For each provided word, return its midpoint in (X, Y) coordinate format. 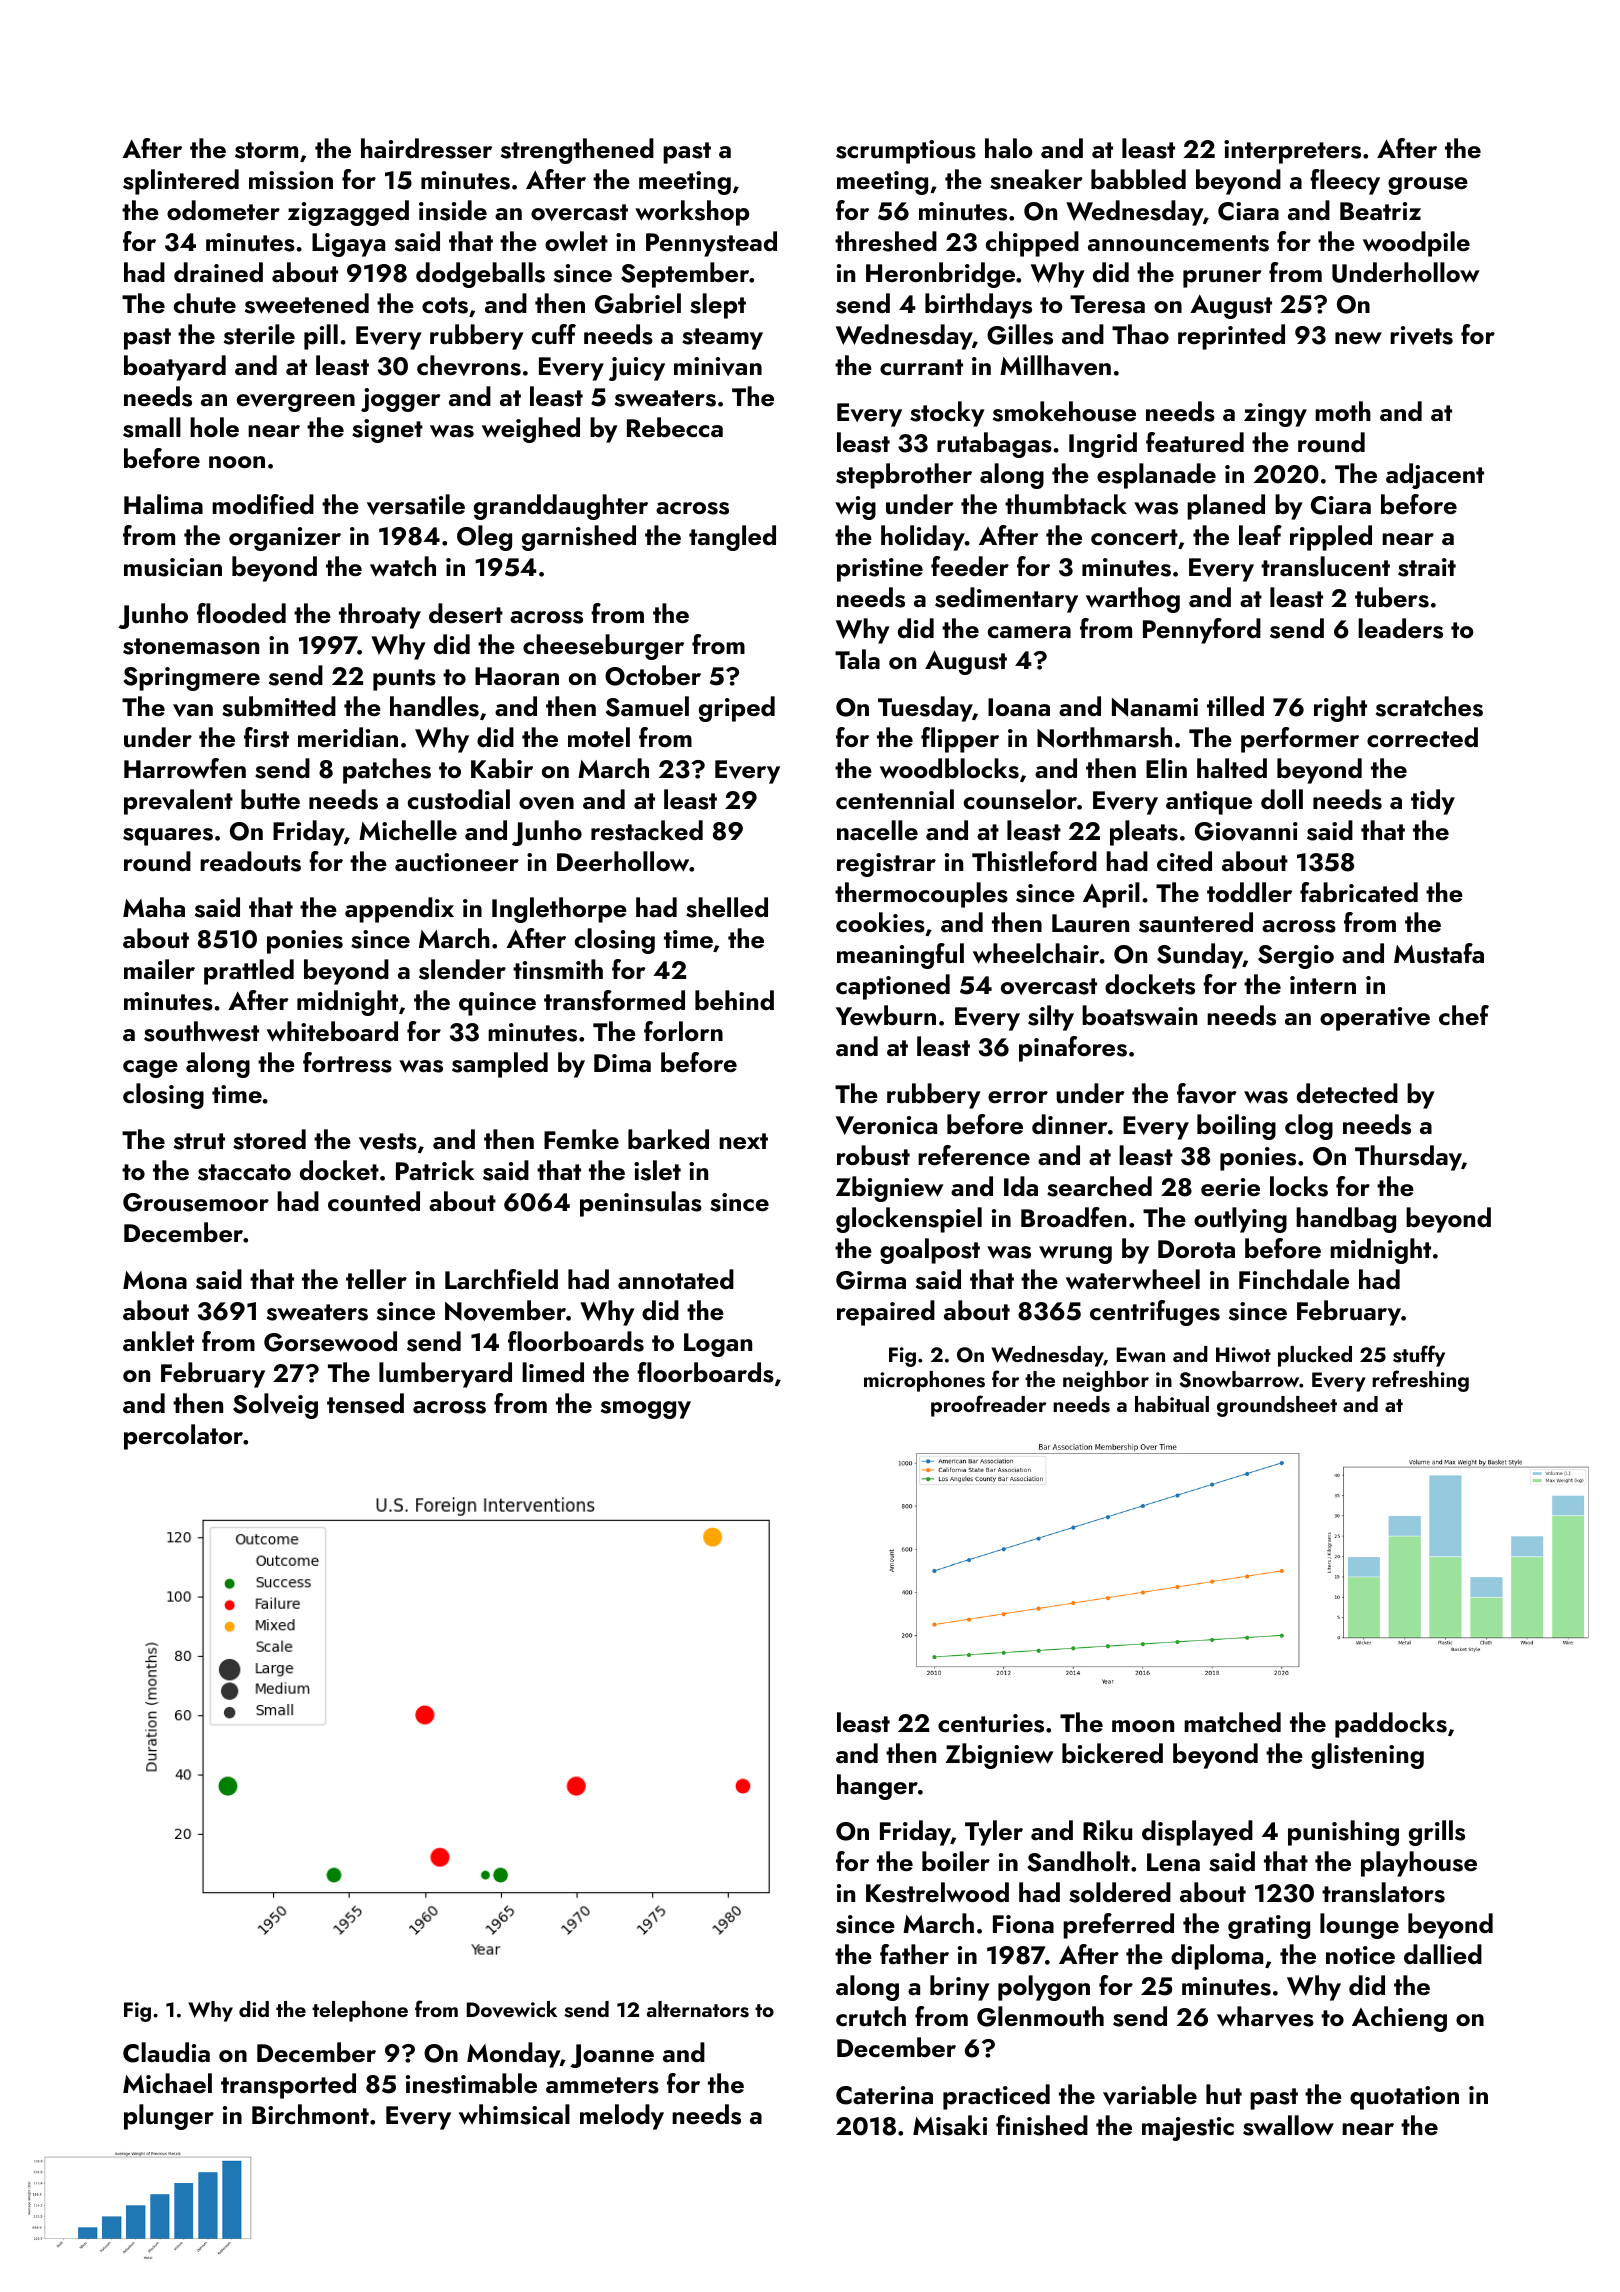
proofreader (988, 1406)
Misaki (950, 2125)
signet (387, 431)
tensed (365, 1403)
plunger (169, 2117)
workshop (692, 213)
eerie (1230, 1187)
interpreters (1292, 152)
